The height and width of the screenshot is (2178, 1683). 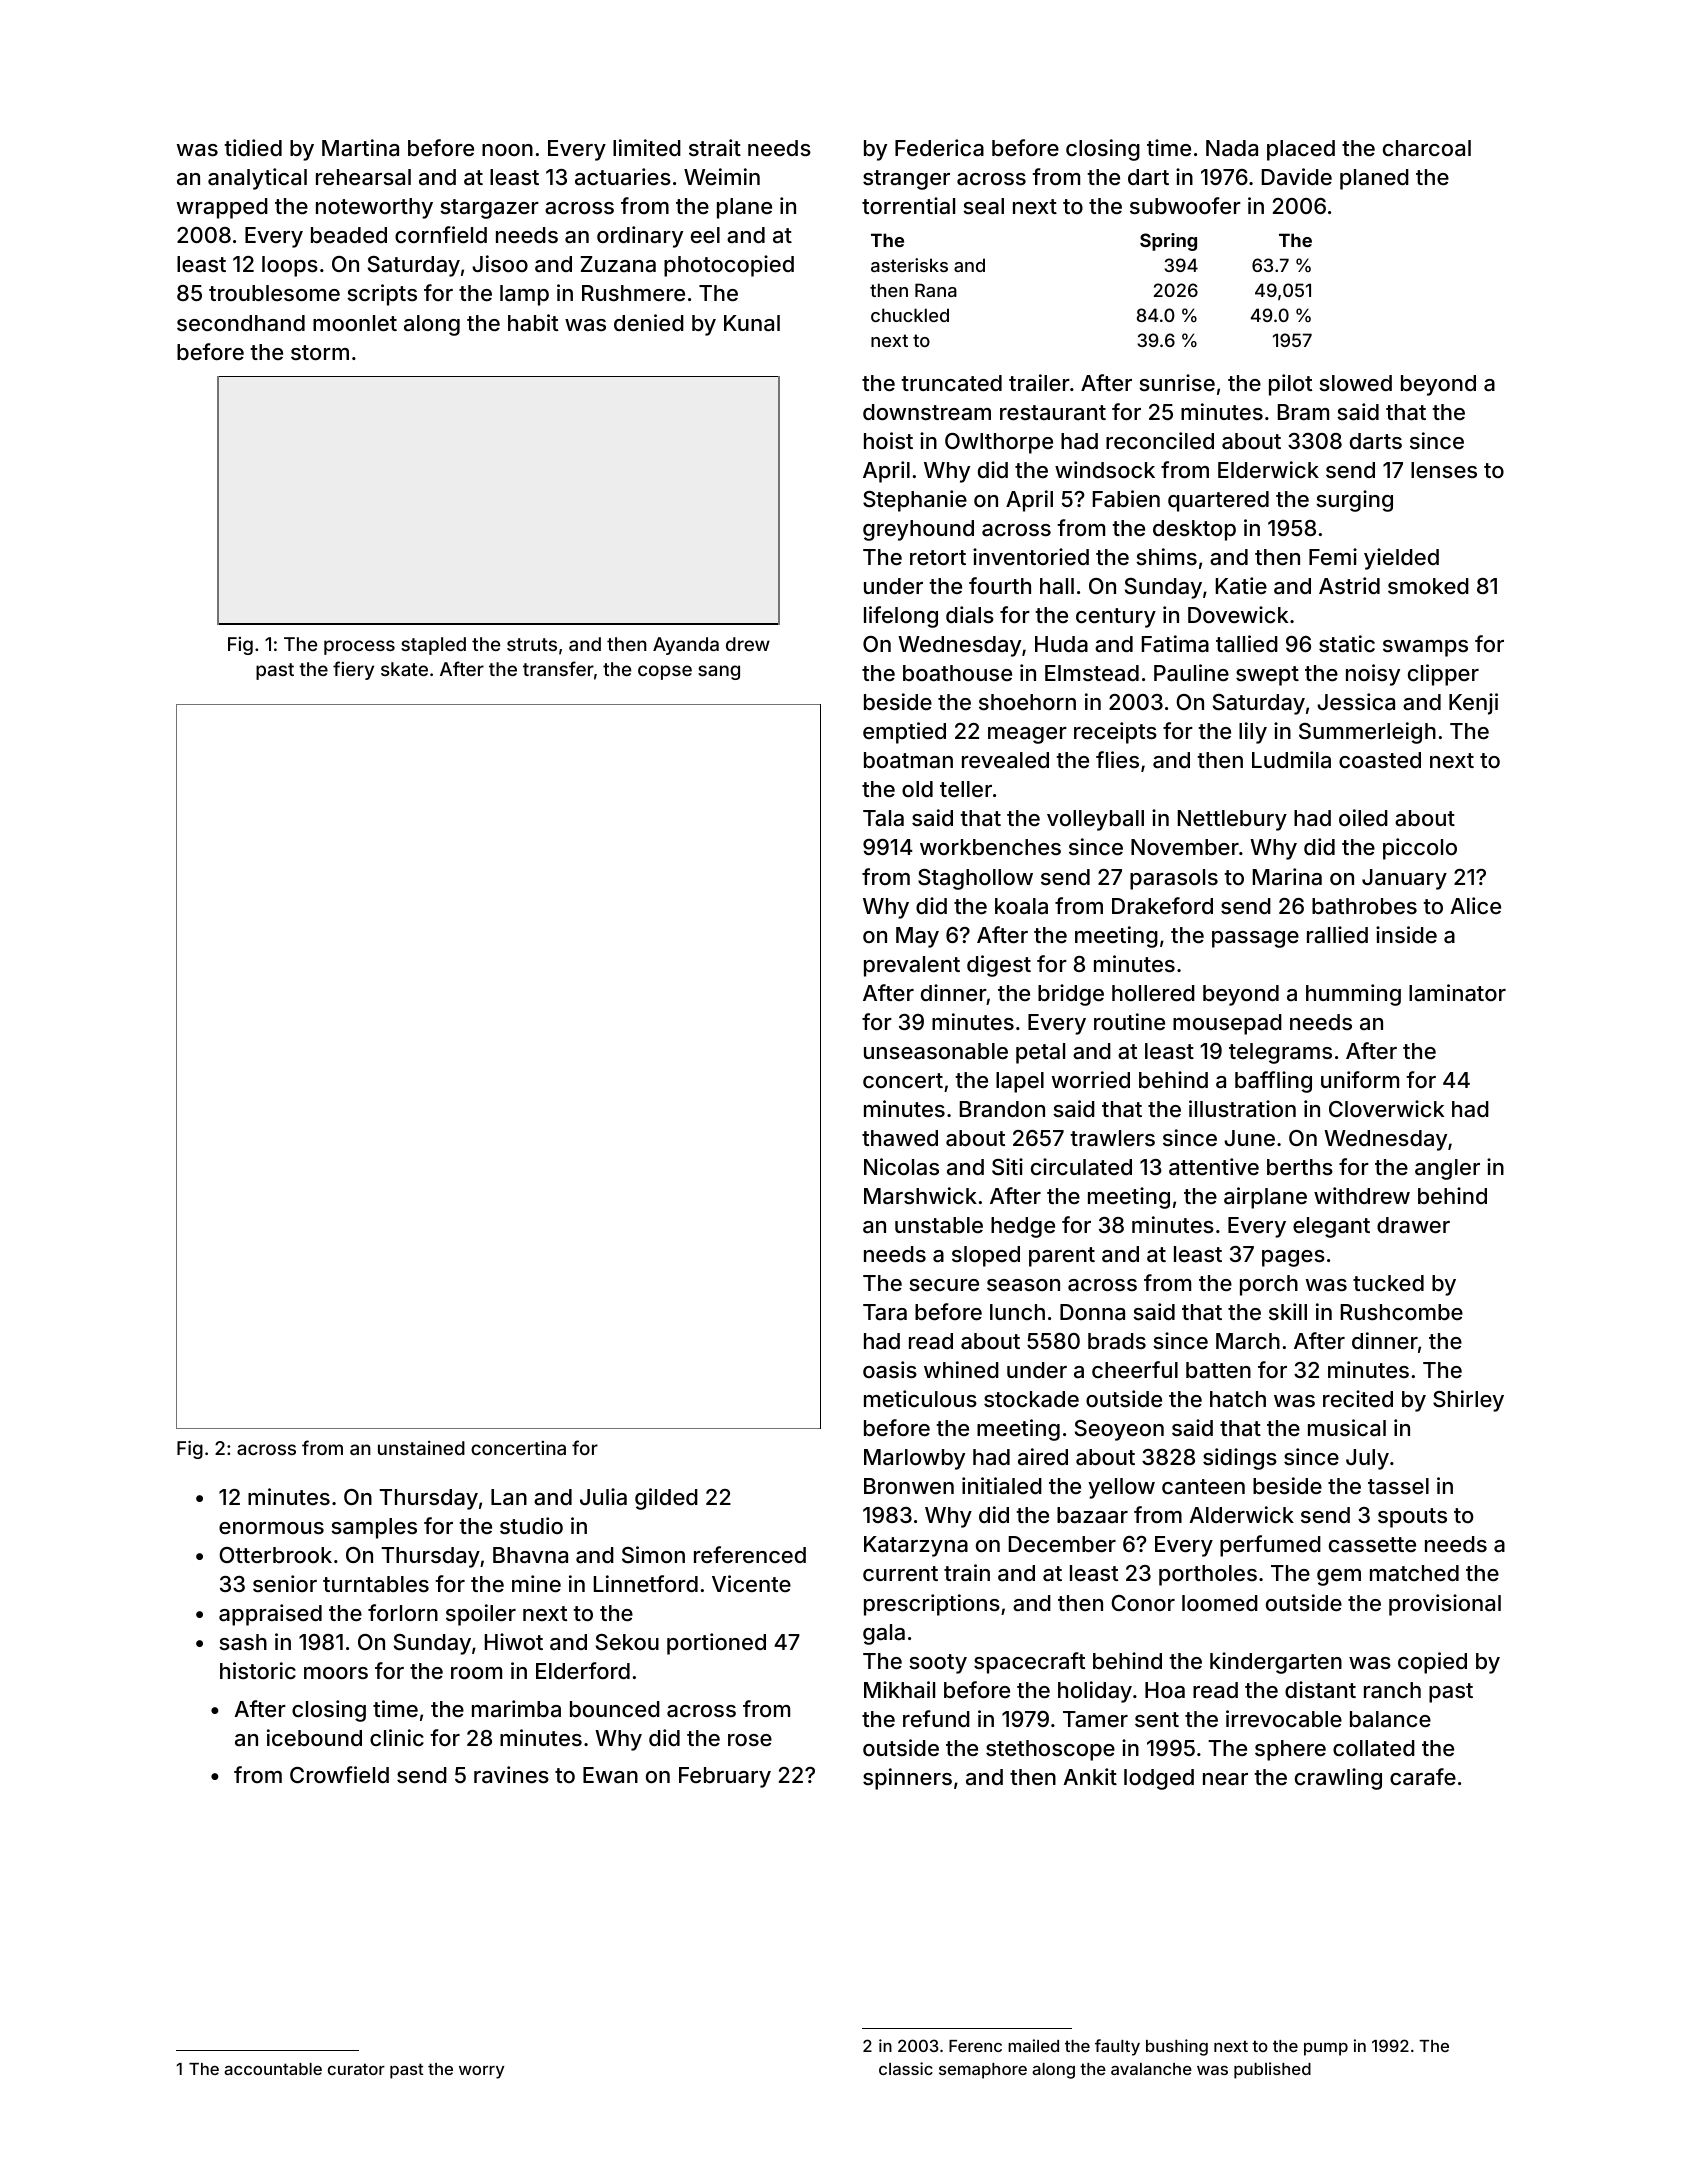 What do you see at coordinates (558, 668) in the screenshot?
I see `transfer` at bounding box center [558, 668].
